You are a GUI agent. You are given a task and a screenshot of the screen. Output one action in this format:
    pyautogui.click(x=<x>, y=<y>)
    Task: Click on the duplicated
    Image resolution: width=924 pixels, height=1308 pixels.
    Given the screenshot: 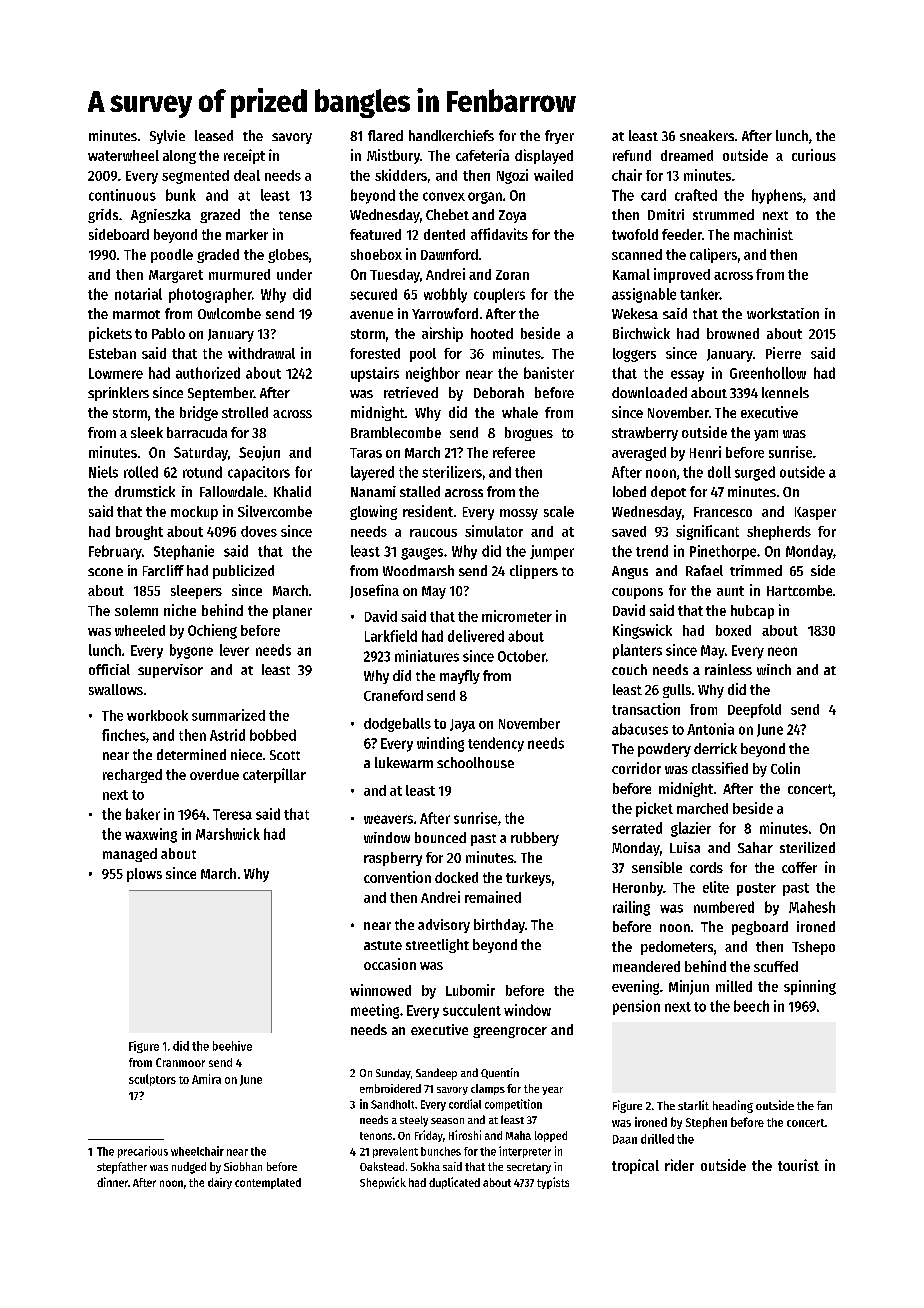 What is the action you would take?
    pyautogui.click(x=454, y=1183)
